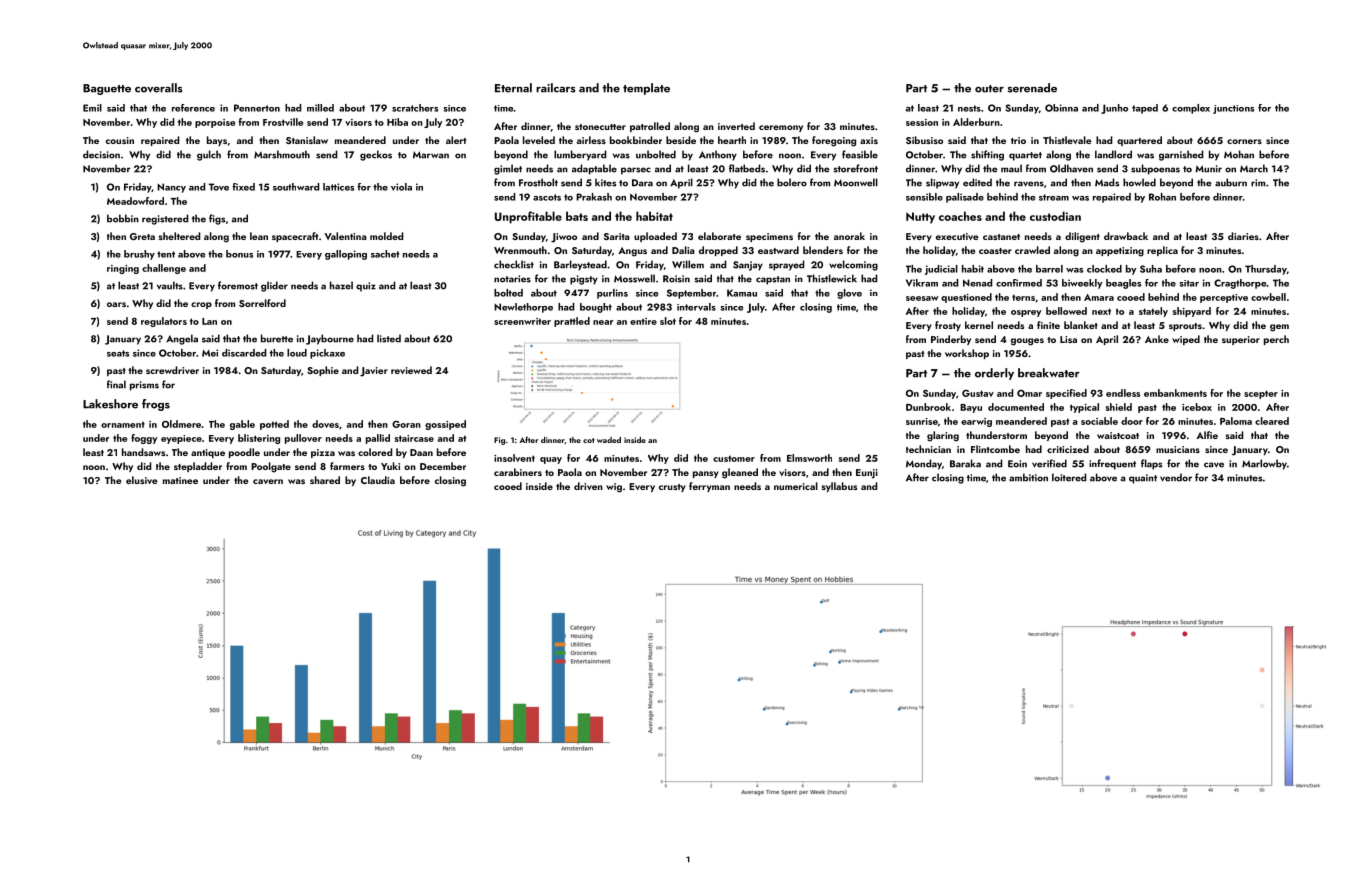  I want to click on Anthony, so click(718, 155).
